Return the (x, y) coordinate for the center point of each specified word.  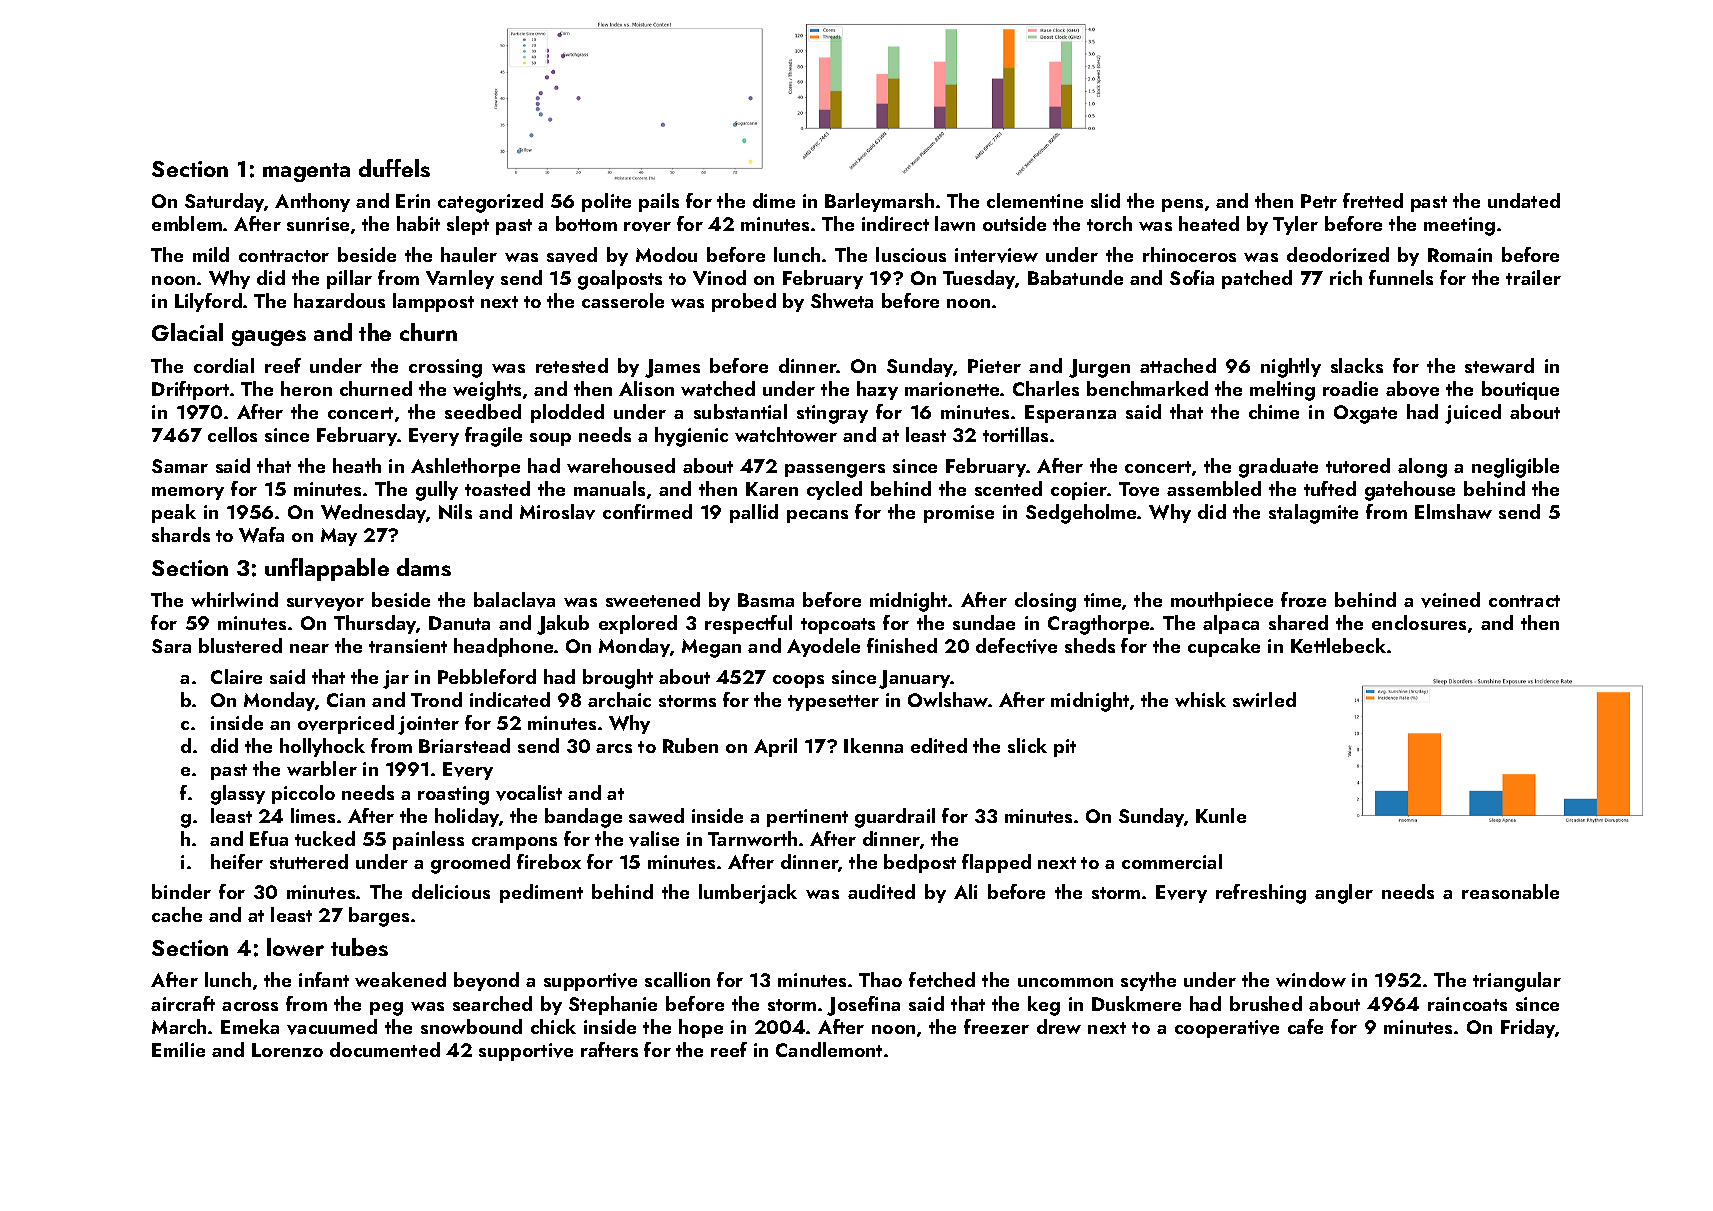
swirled (1264, 699)
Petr (1319, 201)
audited (881, 891)
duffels (394, 168)
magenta (306, 172)
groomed (470, 864)
